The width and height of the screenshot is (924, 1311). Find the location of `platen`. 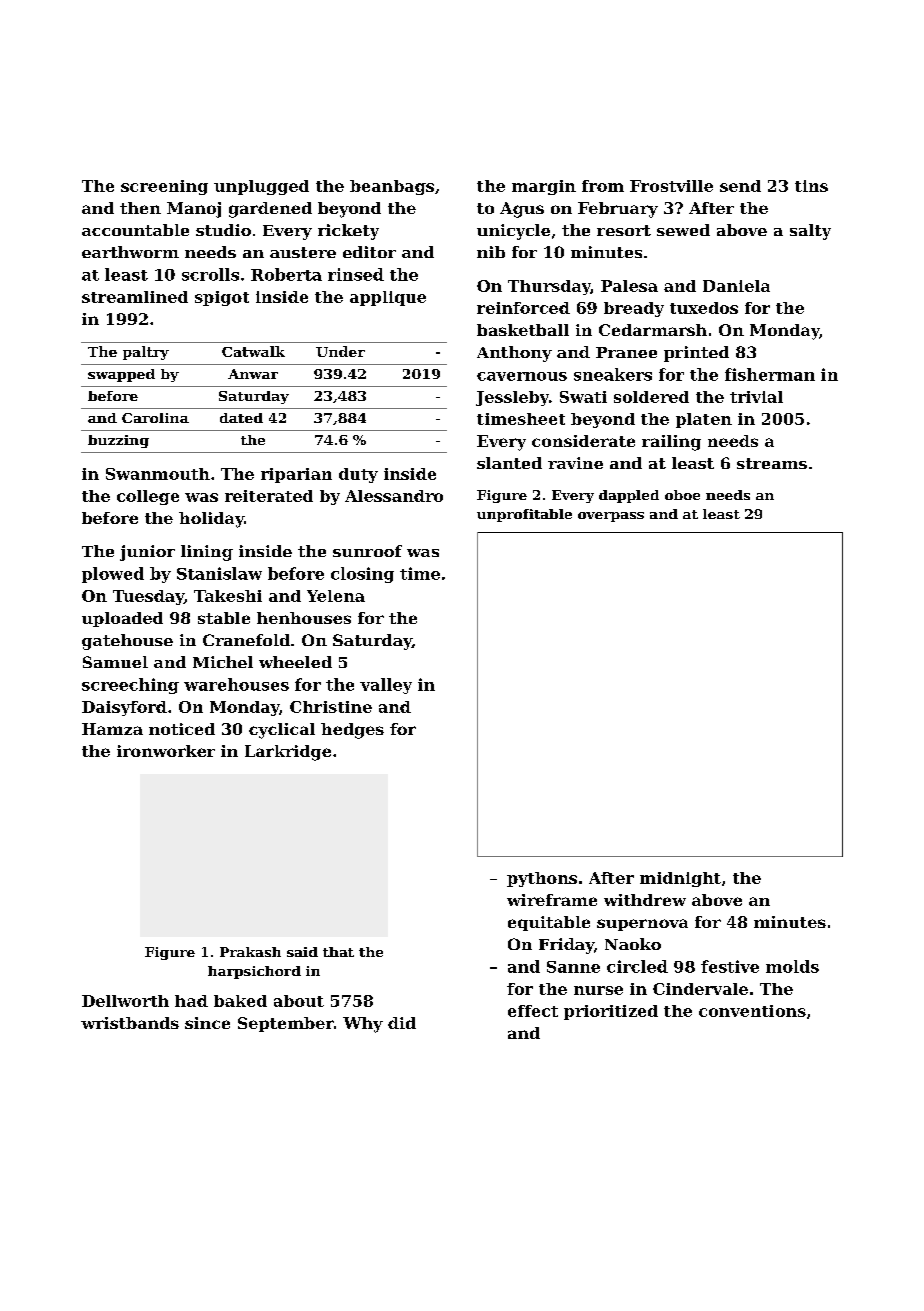

platen is located at coordinates (704, 420).
